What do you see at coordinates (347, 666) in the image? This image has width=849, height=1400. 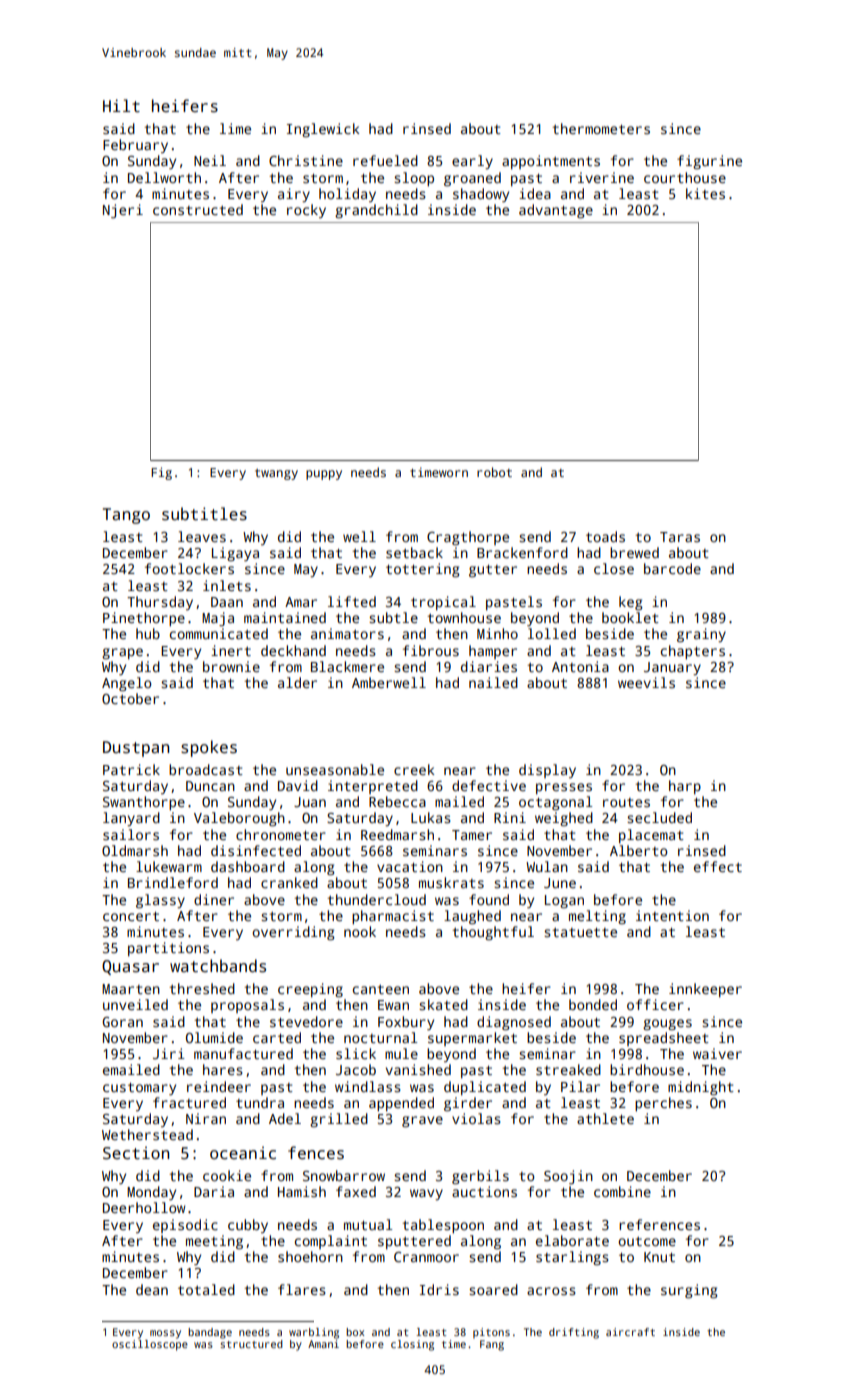 I see `Blackmere` at bounding box center [347, 666].
